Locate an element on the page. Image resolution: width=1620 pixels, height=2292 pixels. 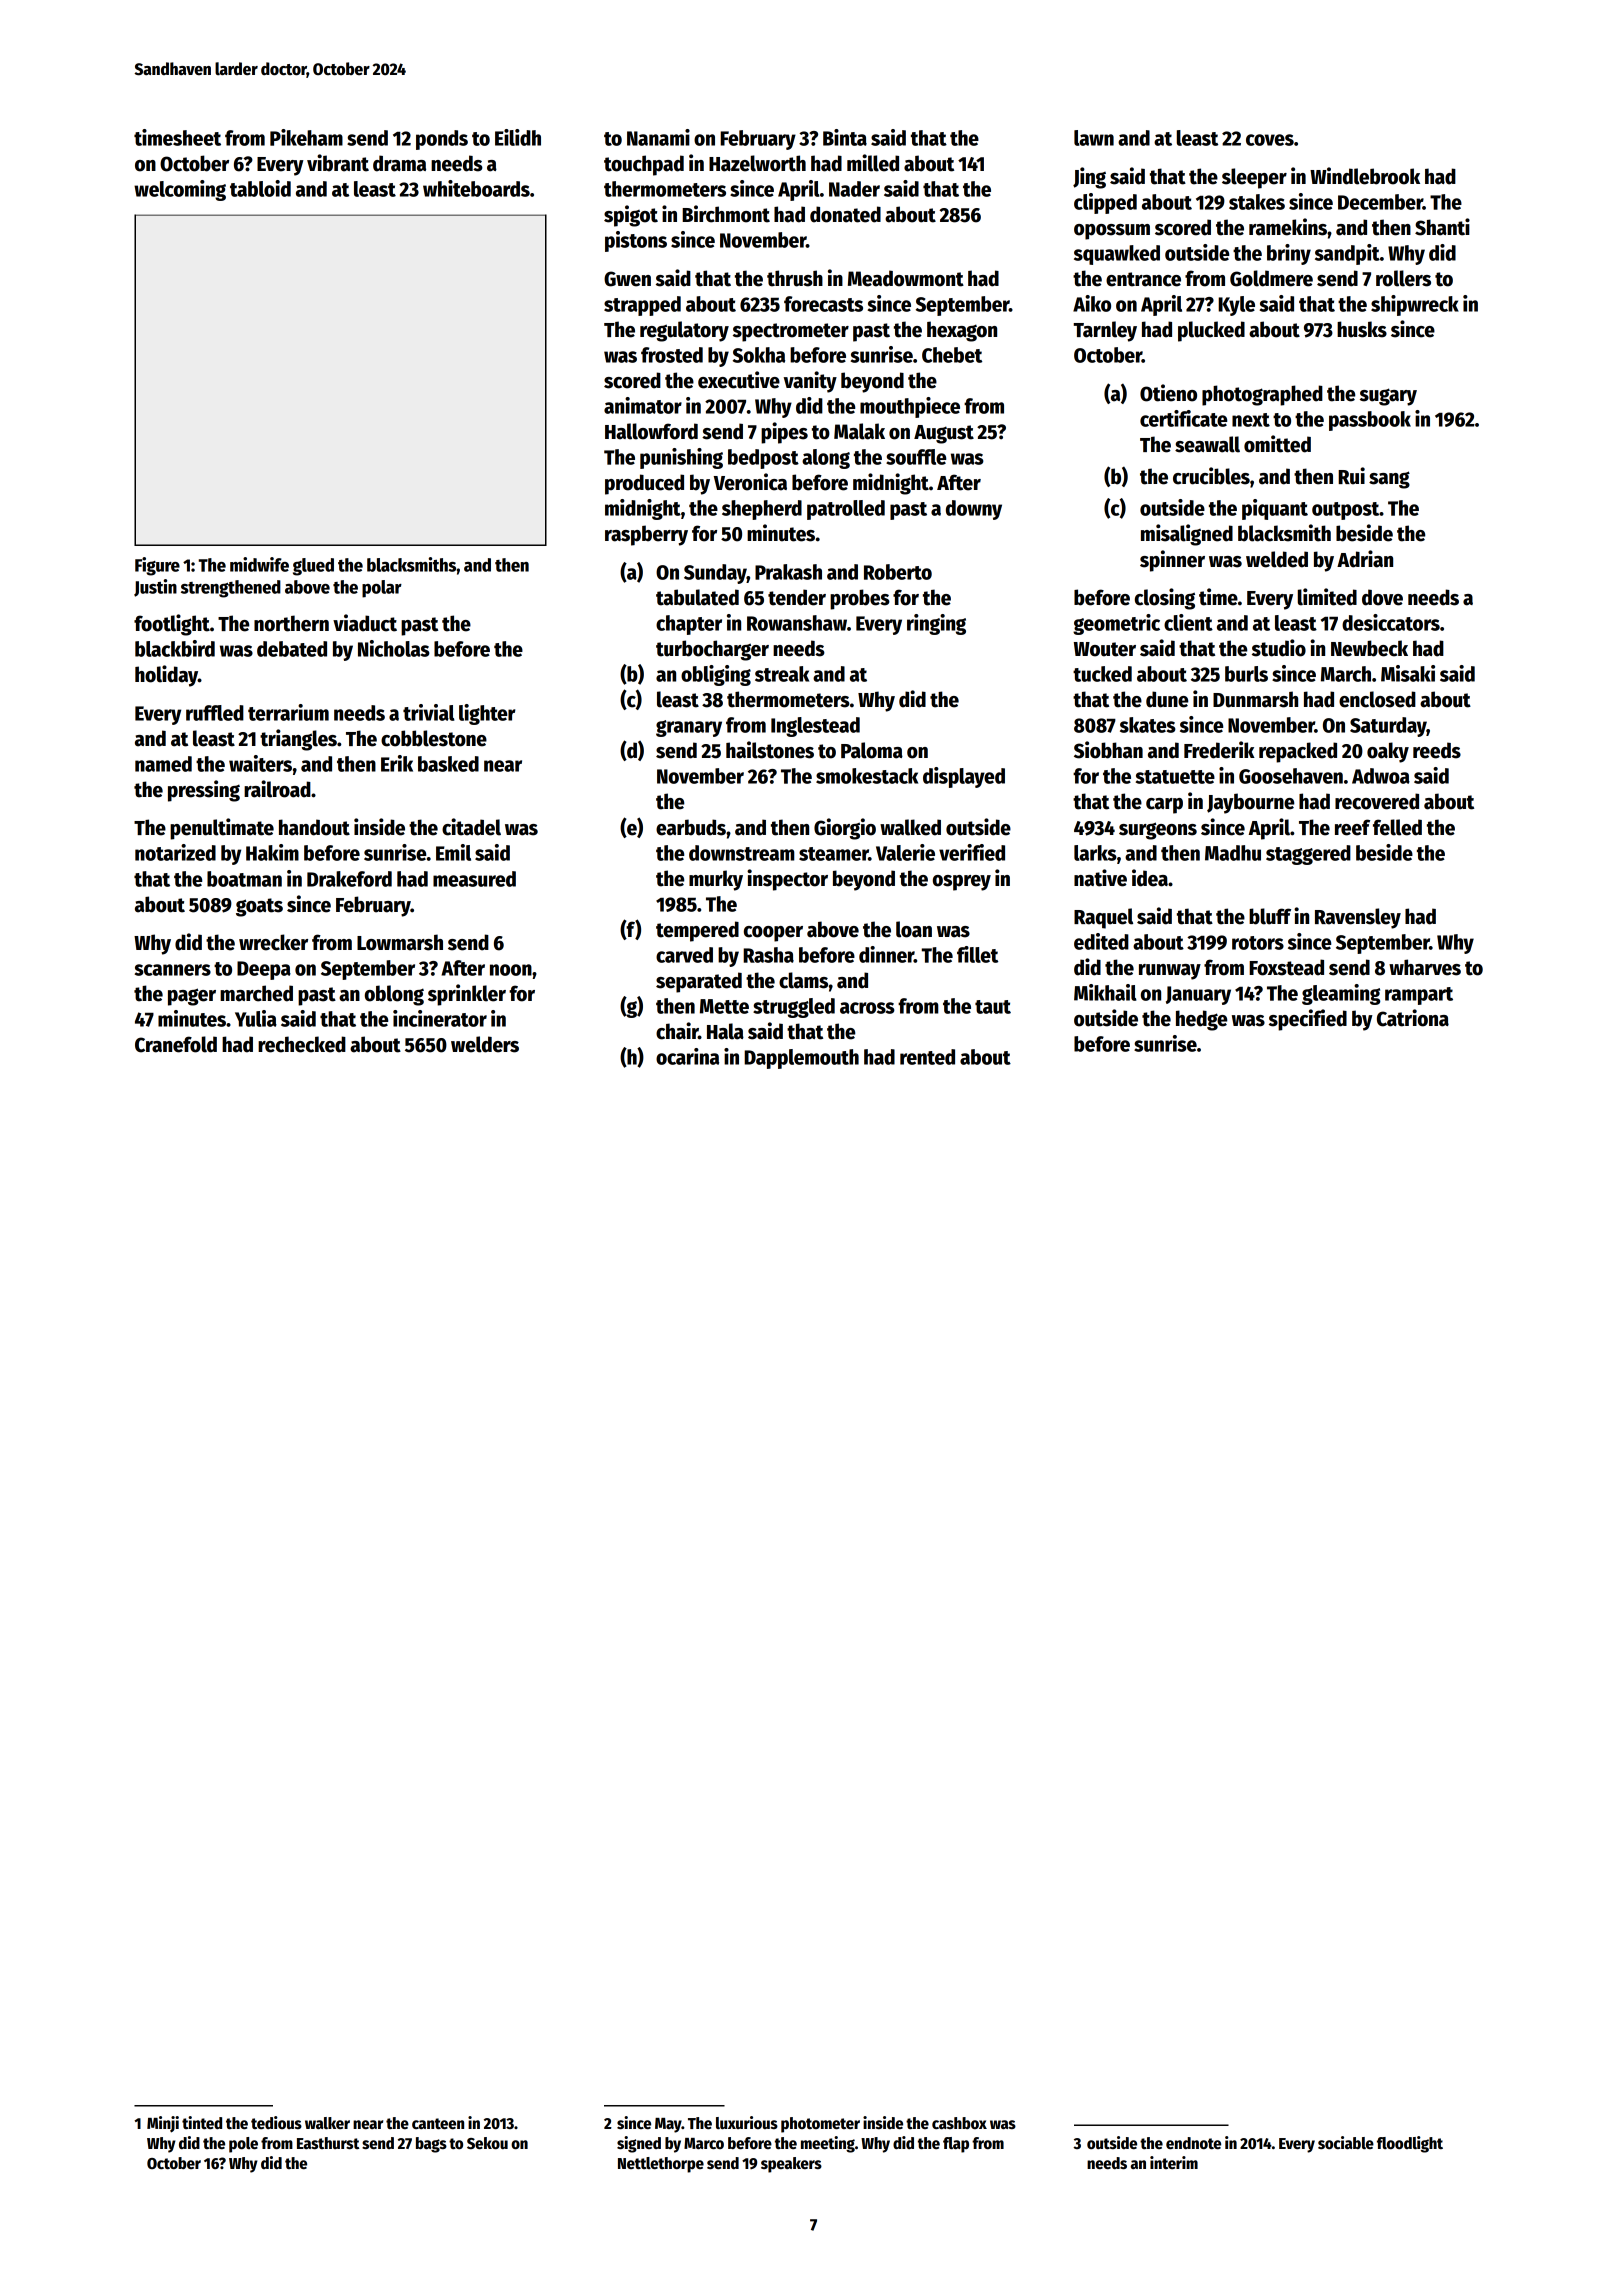
lawn is located at coordinates (1094, 138).
